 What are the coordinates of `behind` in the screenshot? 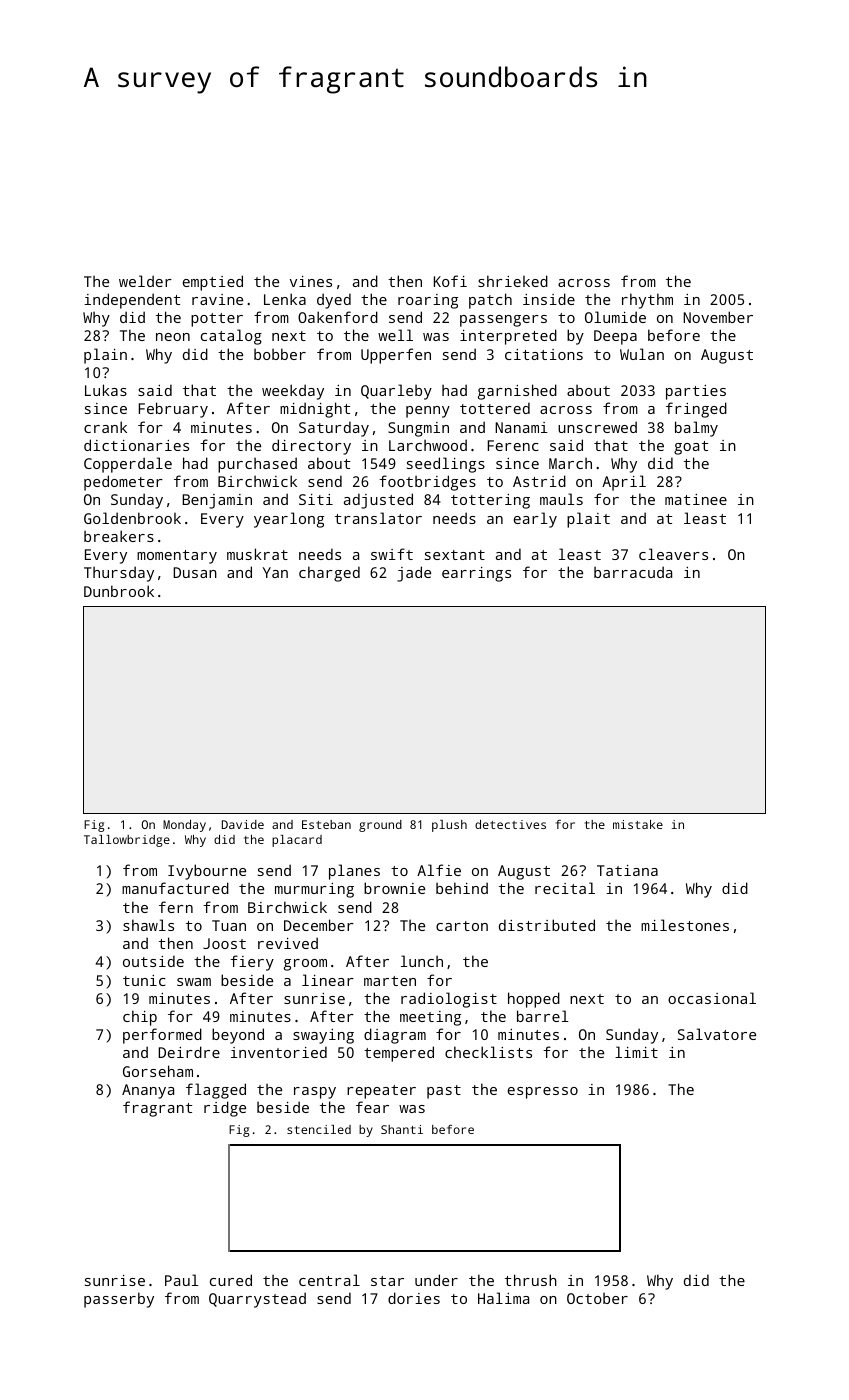 It's located at (462, 888).
